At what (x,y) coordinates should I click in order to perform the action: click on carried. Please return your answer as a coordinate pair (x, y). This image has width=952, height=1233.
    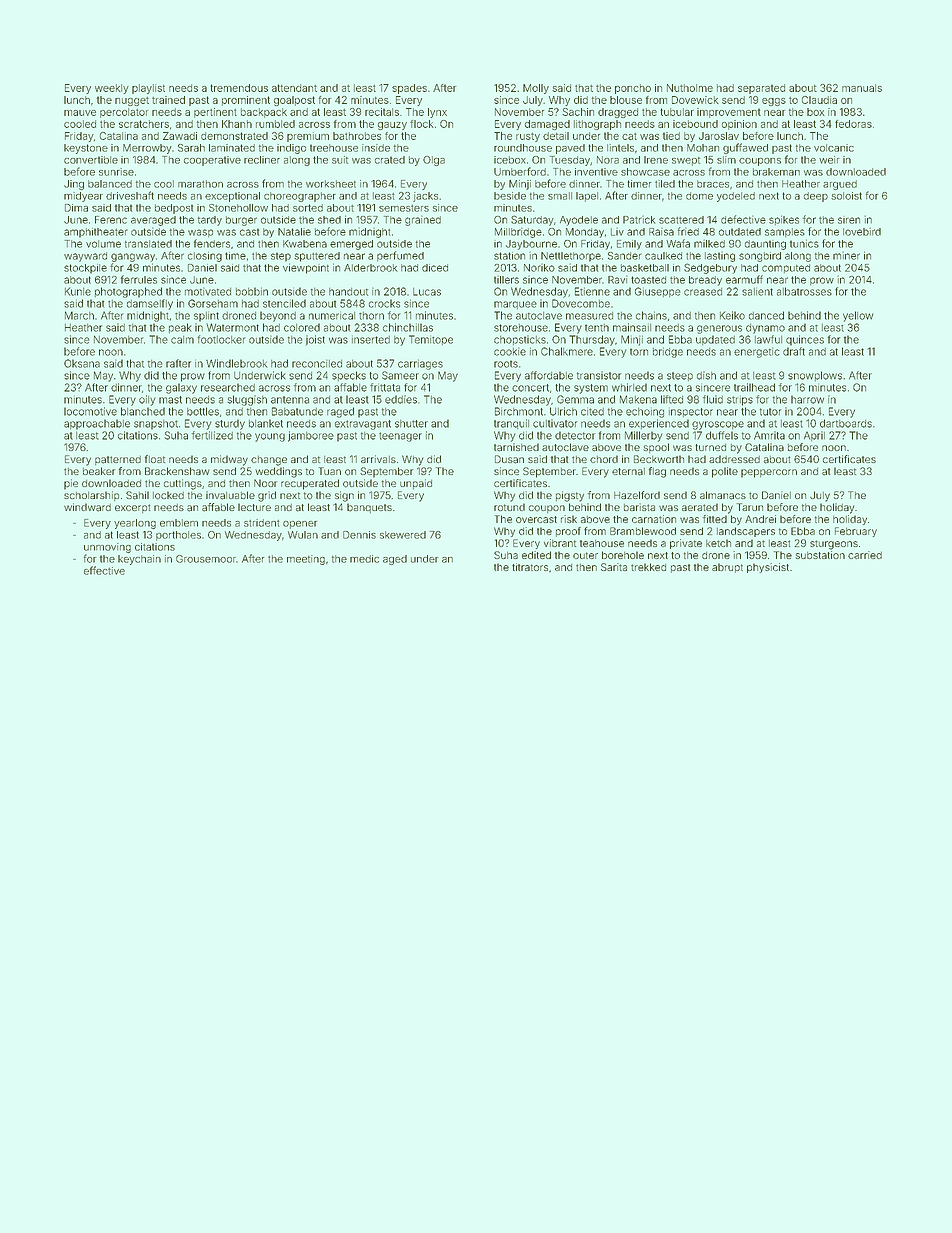
    Looking at the image, I should click on (865, 555).
